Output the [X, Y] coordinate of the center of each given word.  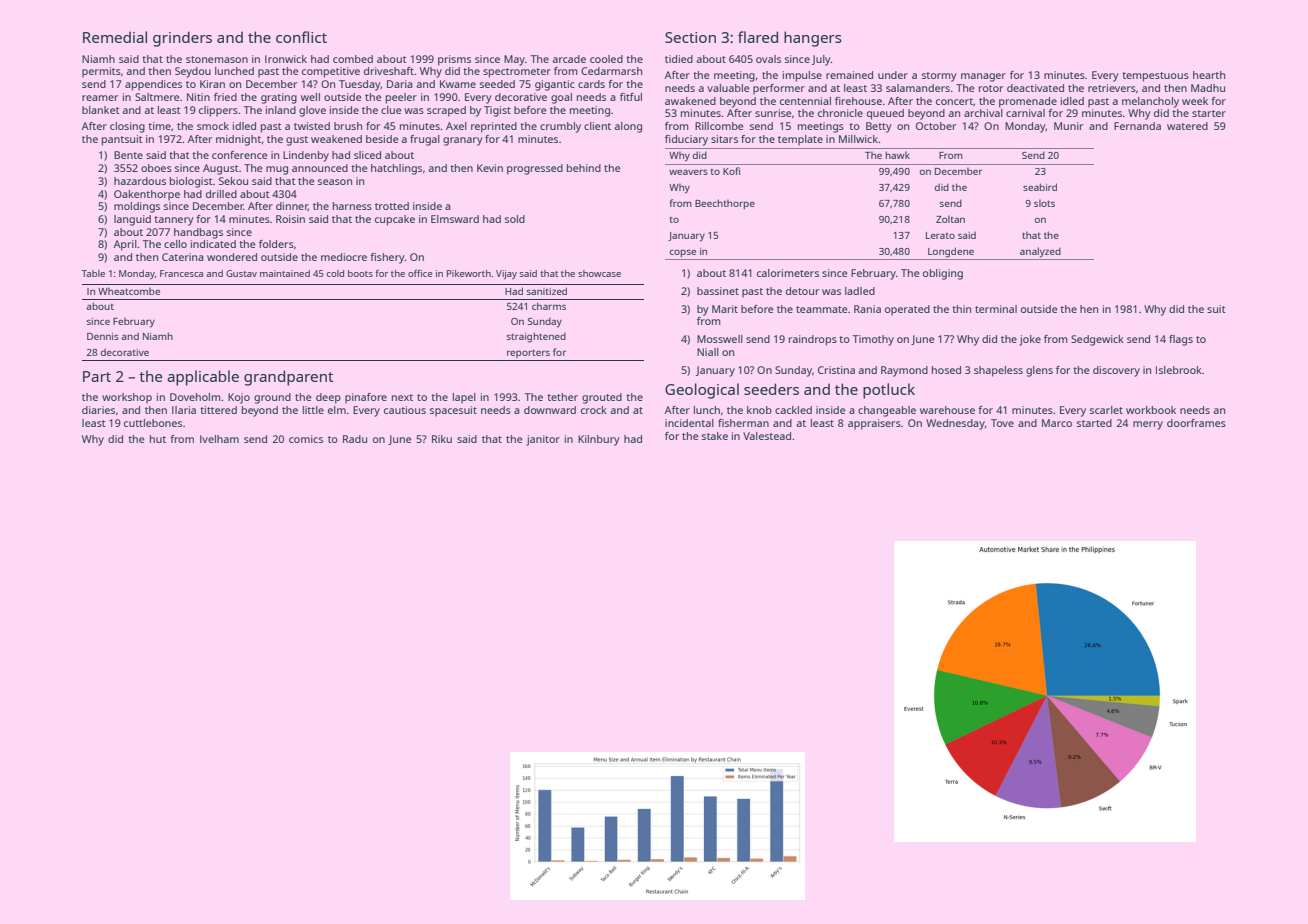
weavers [688, 172]
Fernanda [1137, 126]
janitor [543, 440]
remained [849, 75]
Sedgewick [1097, 340]
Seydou [193, 72]
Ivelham [219, 439]
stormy [939, 77]
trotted [392, 206]
